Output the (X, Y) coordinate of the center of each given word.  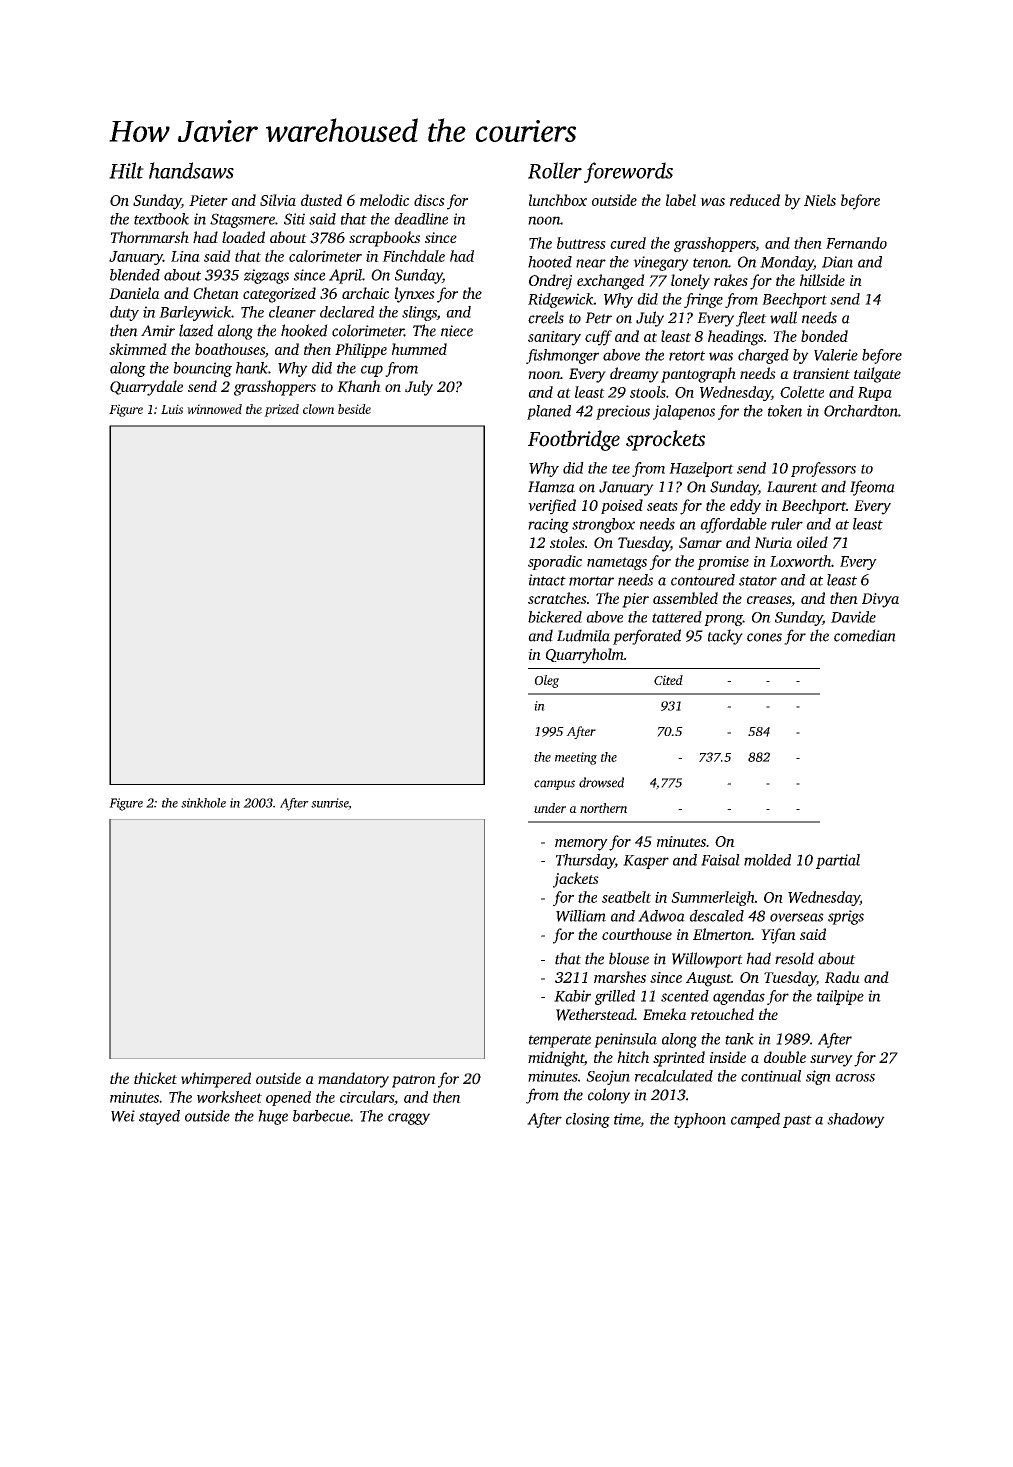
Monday (787, 263)
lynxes (414, 295)
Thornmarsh (150, 237)
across (855, 1078)
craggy (409, 1119)
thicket (155, 1078)
